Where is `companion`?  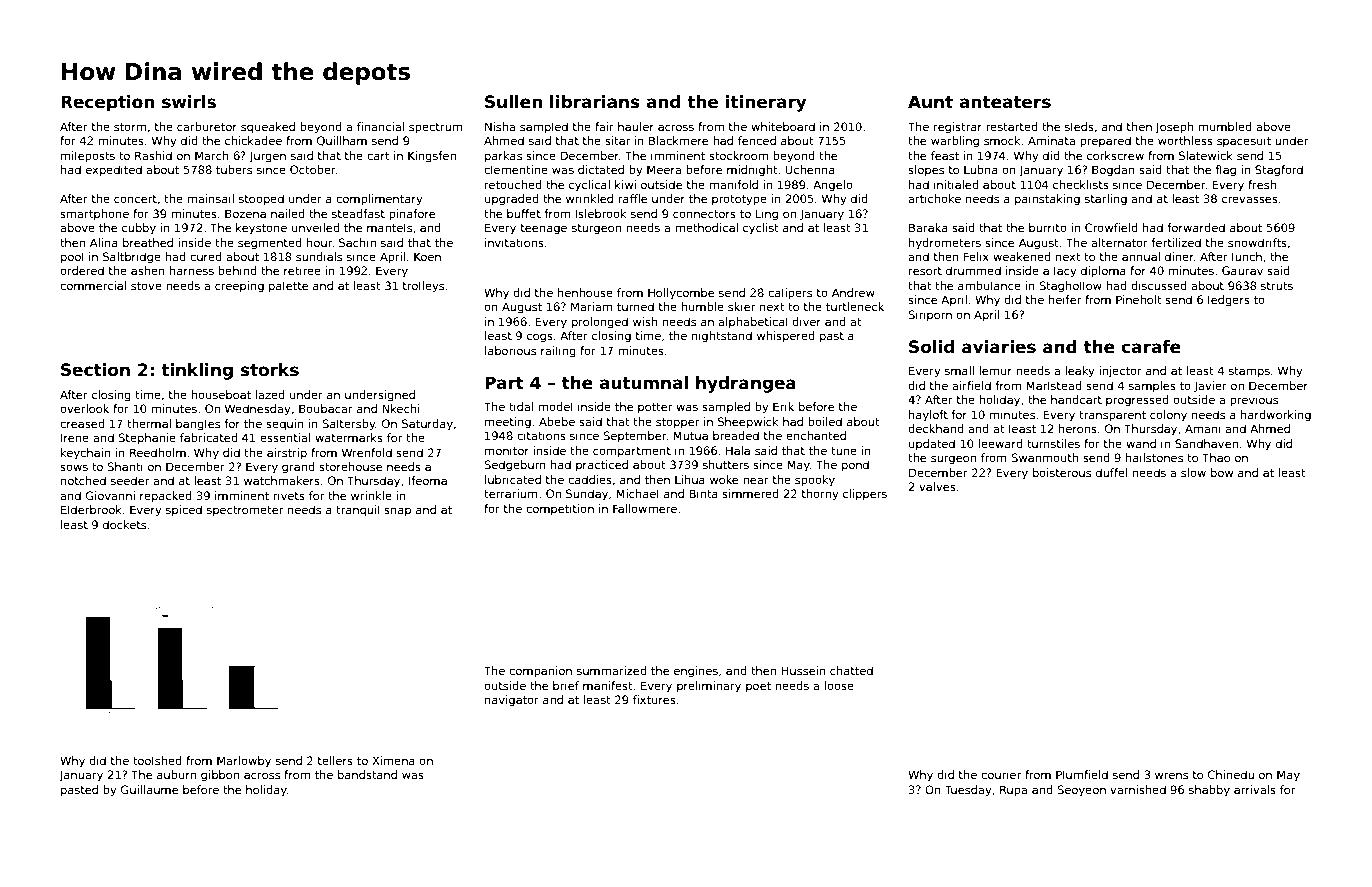
companion is located at coordinates (540, 672).
